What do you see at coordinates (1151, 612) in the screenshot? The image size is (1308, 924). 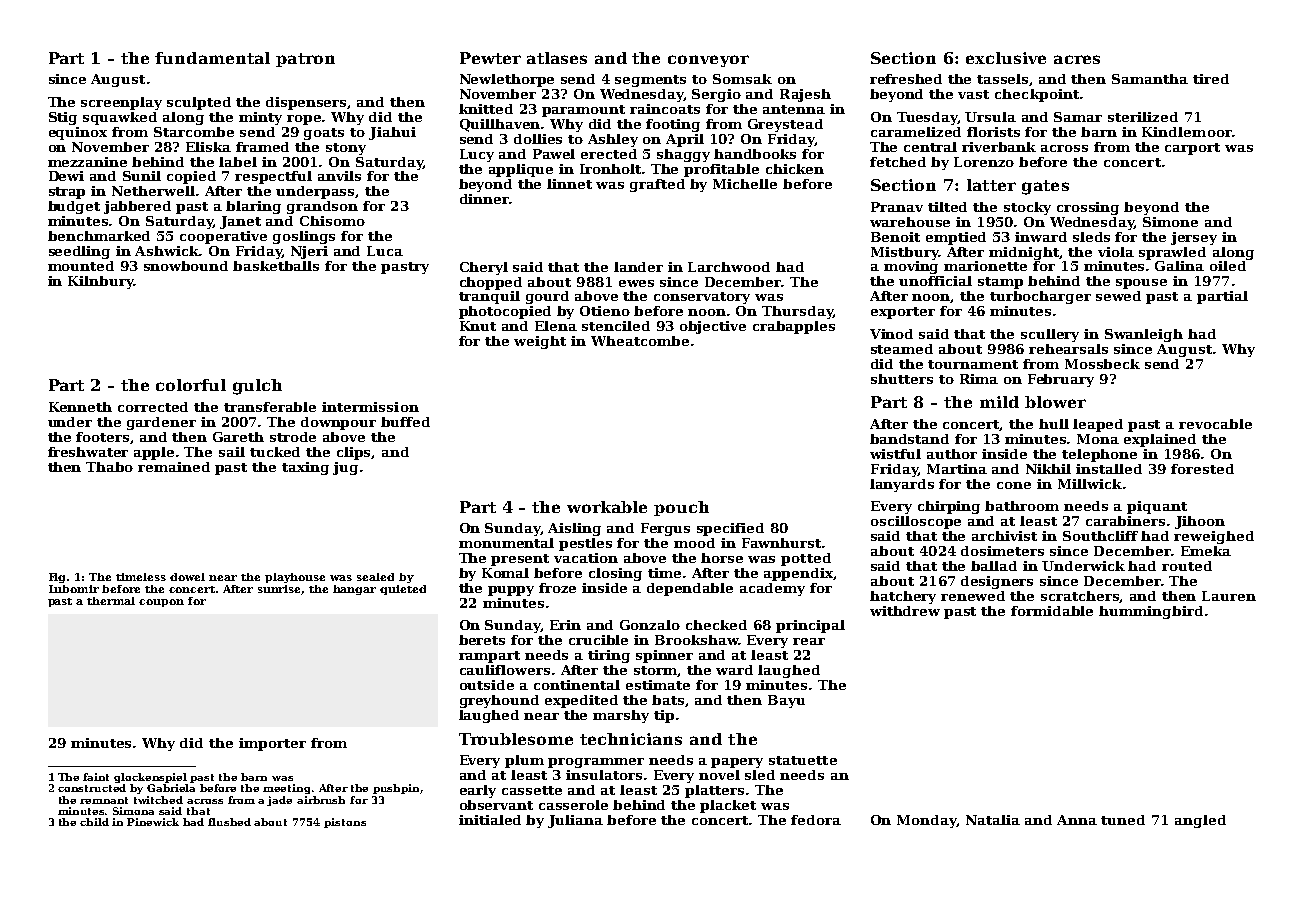 I see `hummingbird` at bounding box center [1151, 612].
